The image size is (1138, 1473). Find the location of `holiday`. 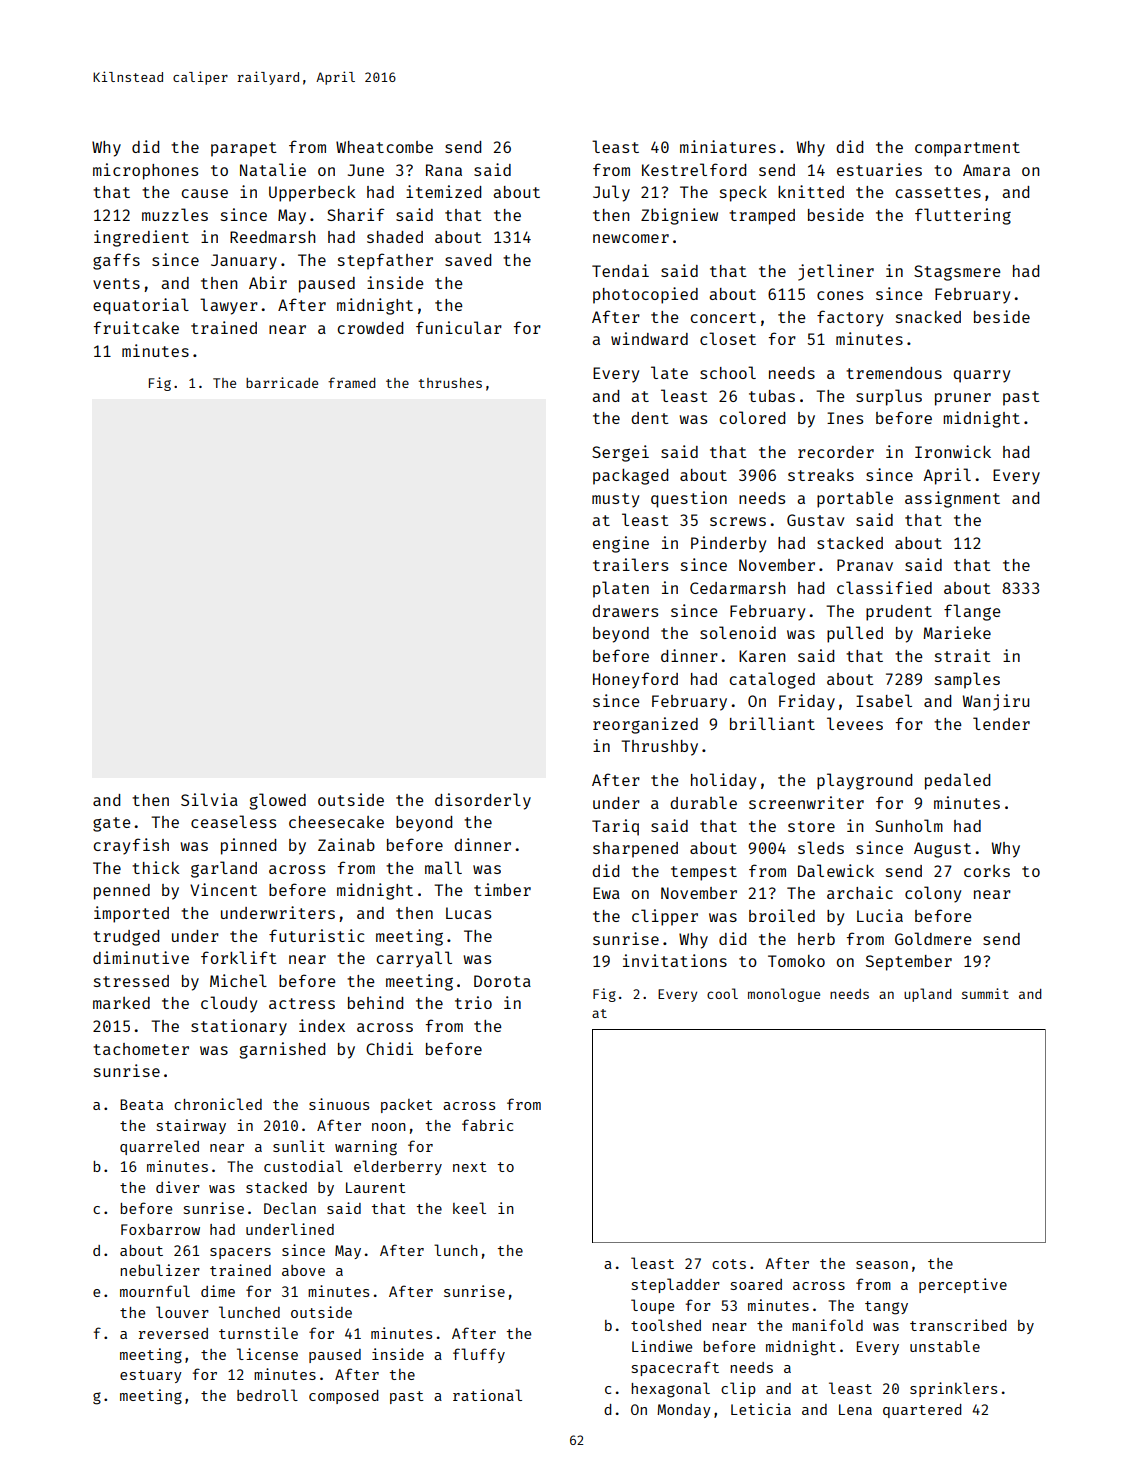

holiday is located at coordinates (723, 781).
